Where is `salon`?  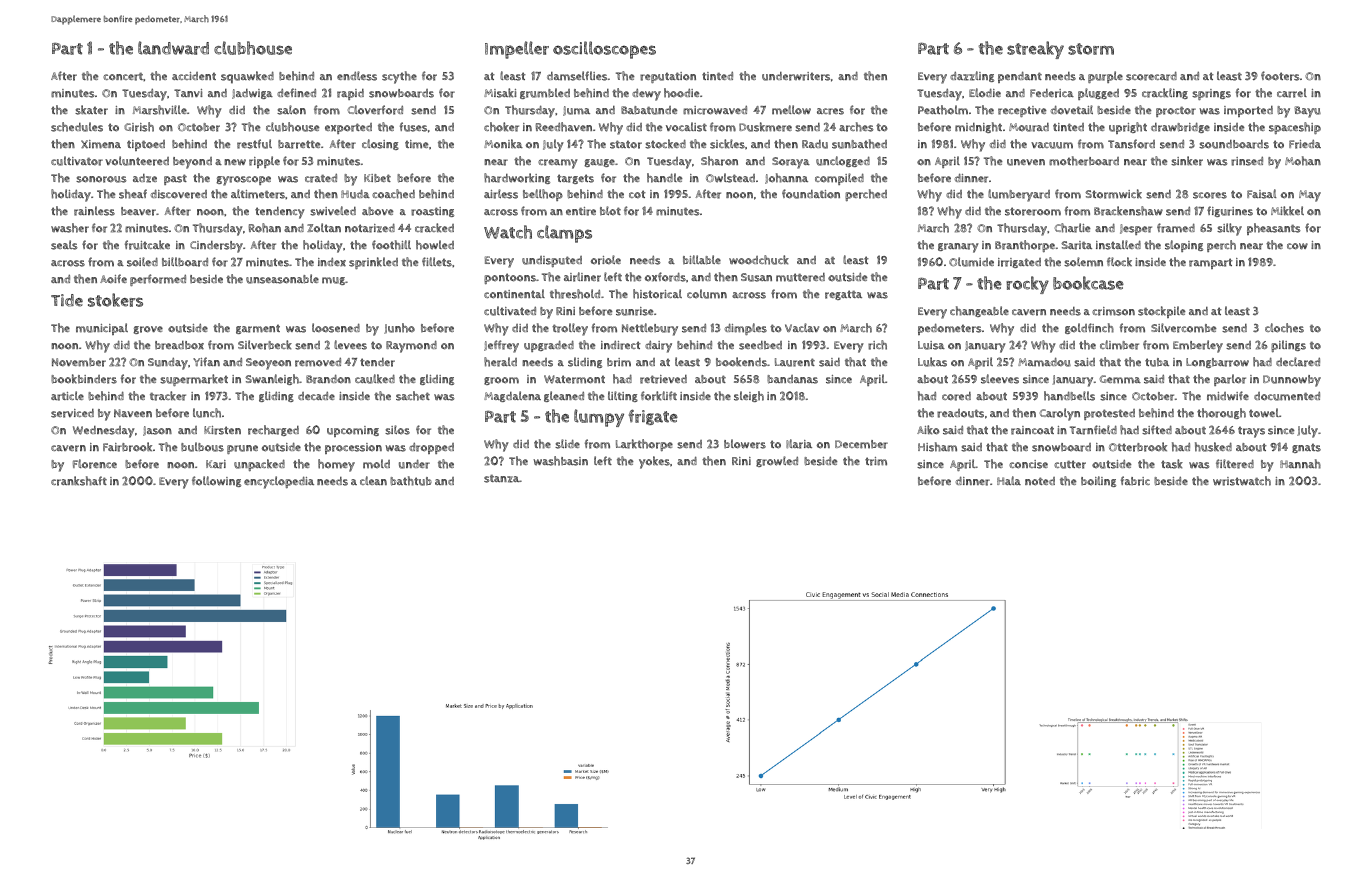
salon is located at coordinates (291, 110).
